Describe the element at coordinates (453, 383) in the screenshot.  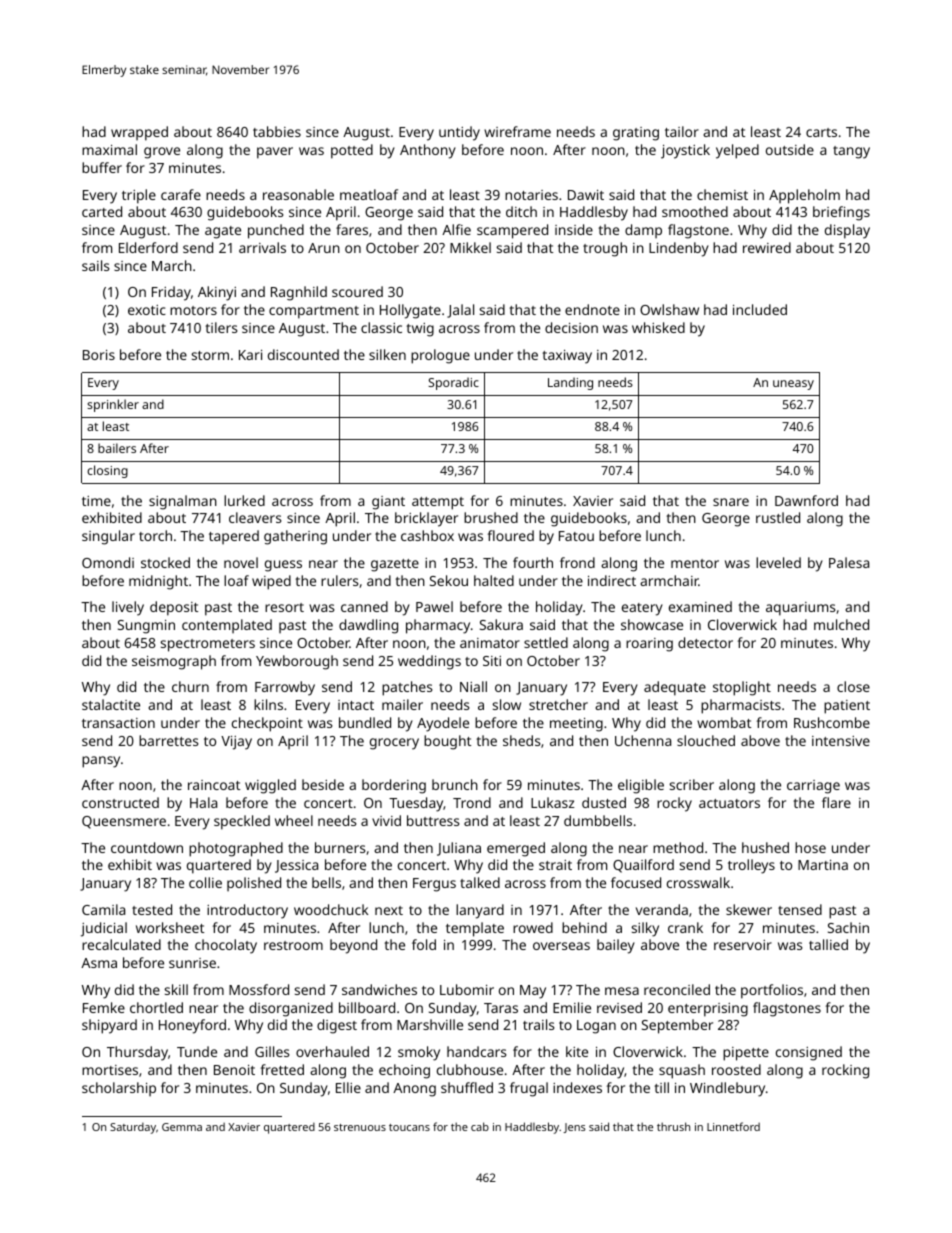
I see `Sporadic` at that location.
